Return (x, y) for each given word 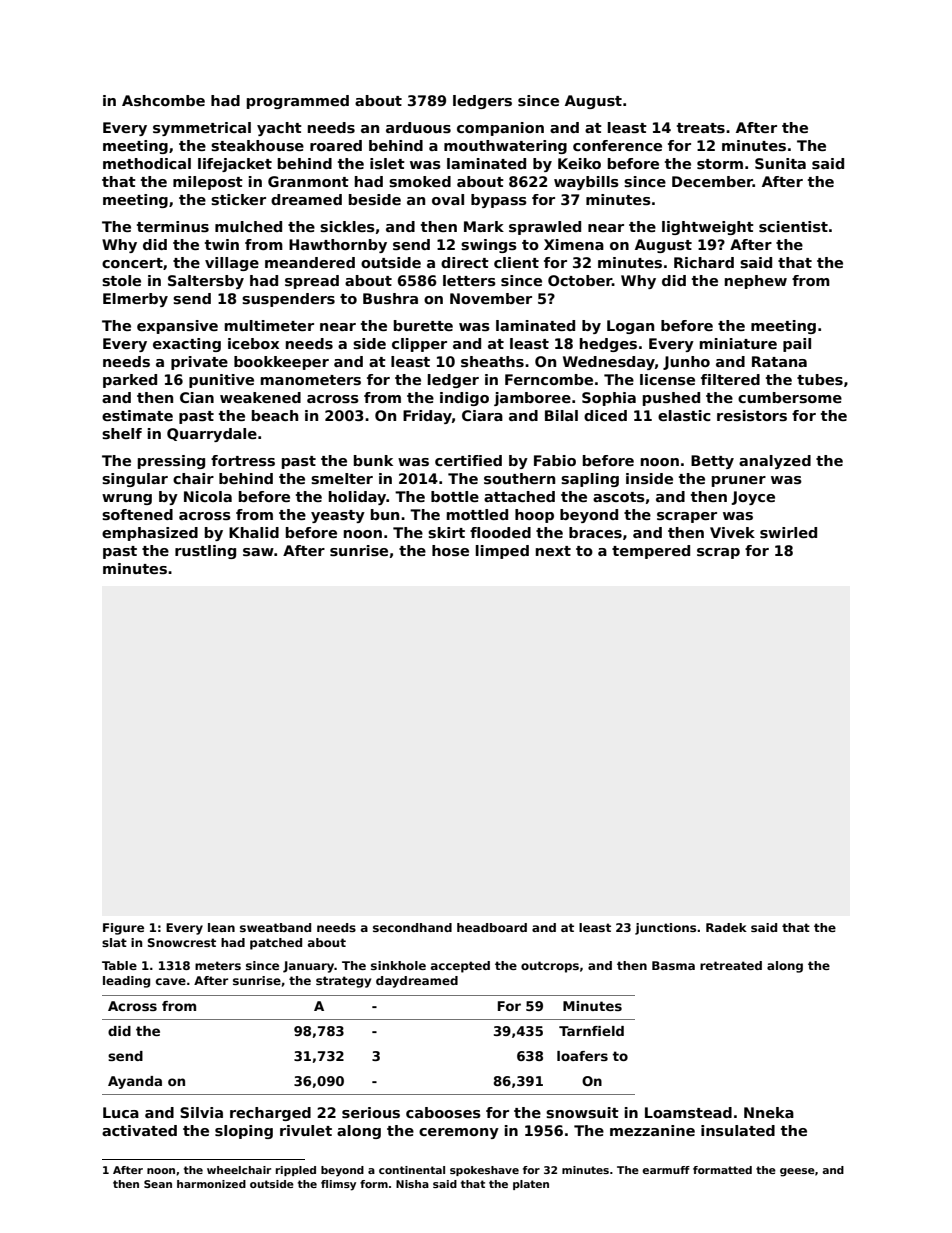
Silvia (201, 1112)
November (491, 298)
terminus (173, 226)
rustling (205, 552)
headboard (492, 927)
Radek (726, 927)
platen (531, 1185)
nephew (756, 282)
